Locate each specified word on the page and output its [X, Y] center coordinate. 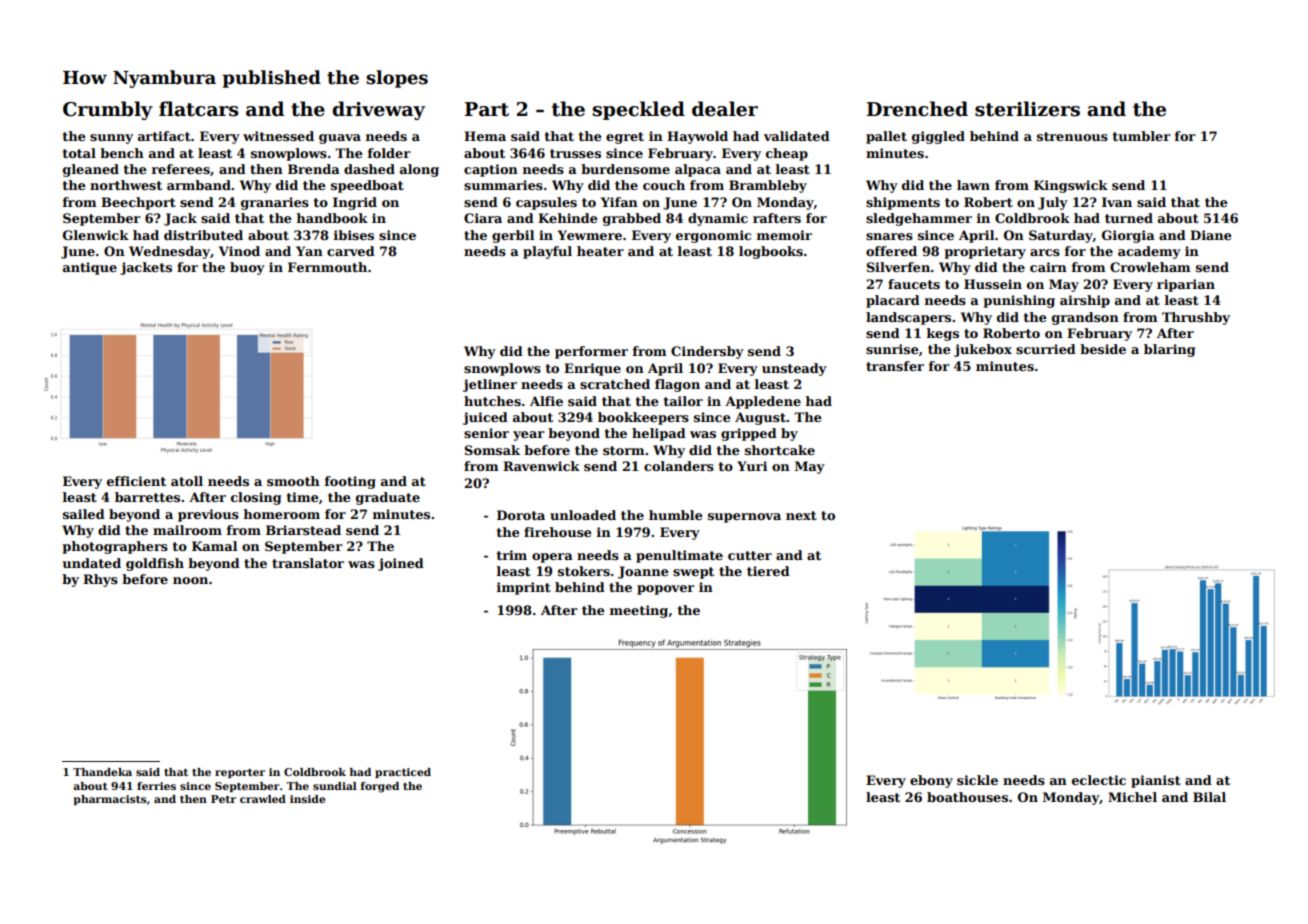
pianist [1156, 781]
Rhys [100, 580]
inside [307, 799]
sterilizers [1027, 109]
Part [487, 109]
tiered [768, 571]
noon [190, 580]
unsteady [794, 369]
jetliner [490, 385]
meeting [639, 611]
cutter [750, 555]
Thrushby [1196, 318]
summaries [503, 185]
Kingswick [1071, 186]
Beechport [138, 203]
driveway [378, 110]
